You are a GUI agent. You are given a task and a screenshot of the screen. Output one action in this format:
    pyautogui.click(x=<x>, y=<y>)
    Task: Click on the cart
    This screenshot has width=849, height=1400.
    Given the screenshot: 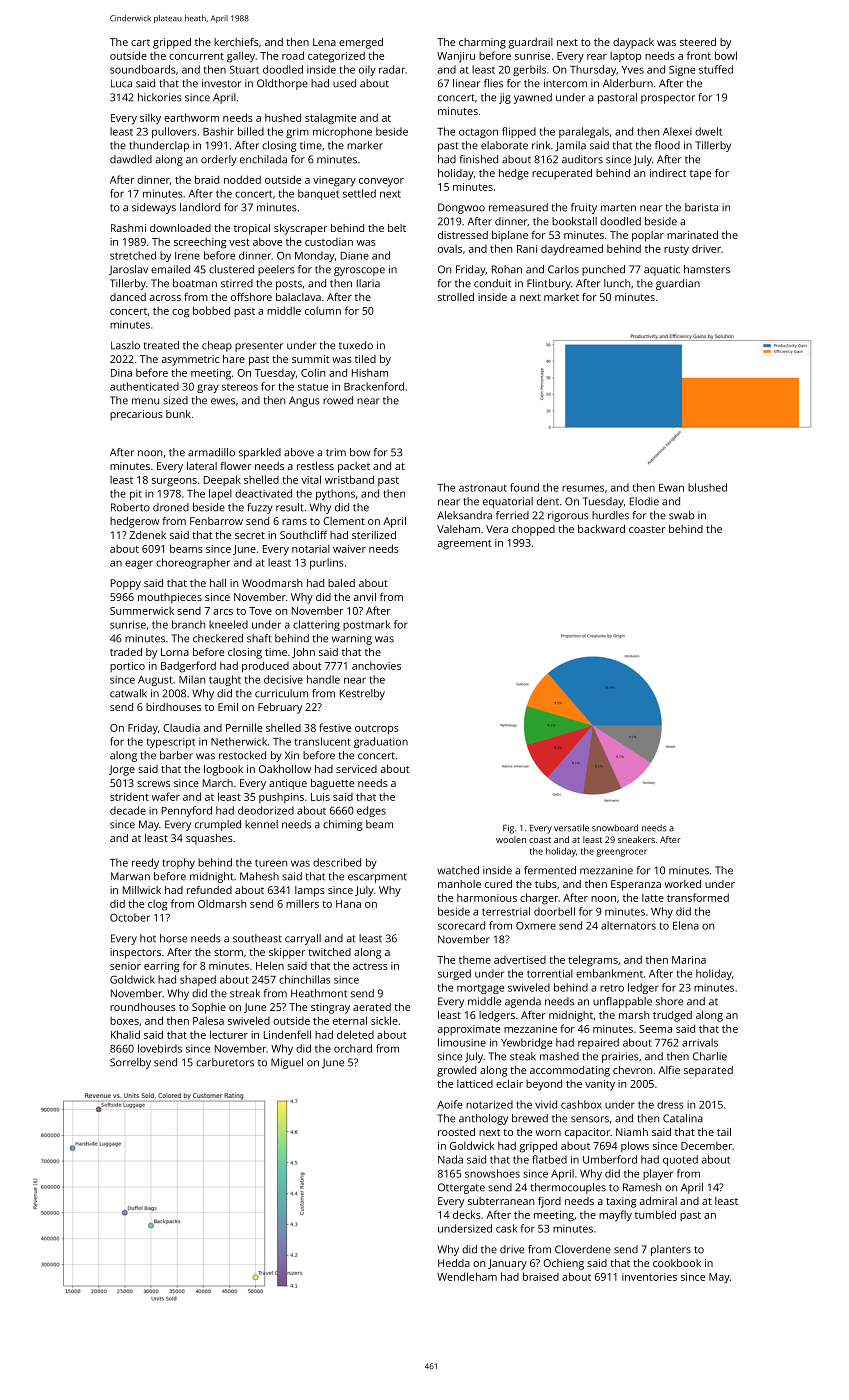 What is the action you would take?
    pyautogui.click(x=140, y=42)
